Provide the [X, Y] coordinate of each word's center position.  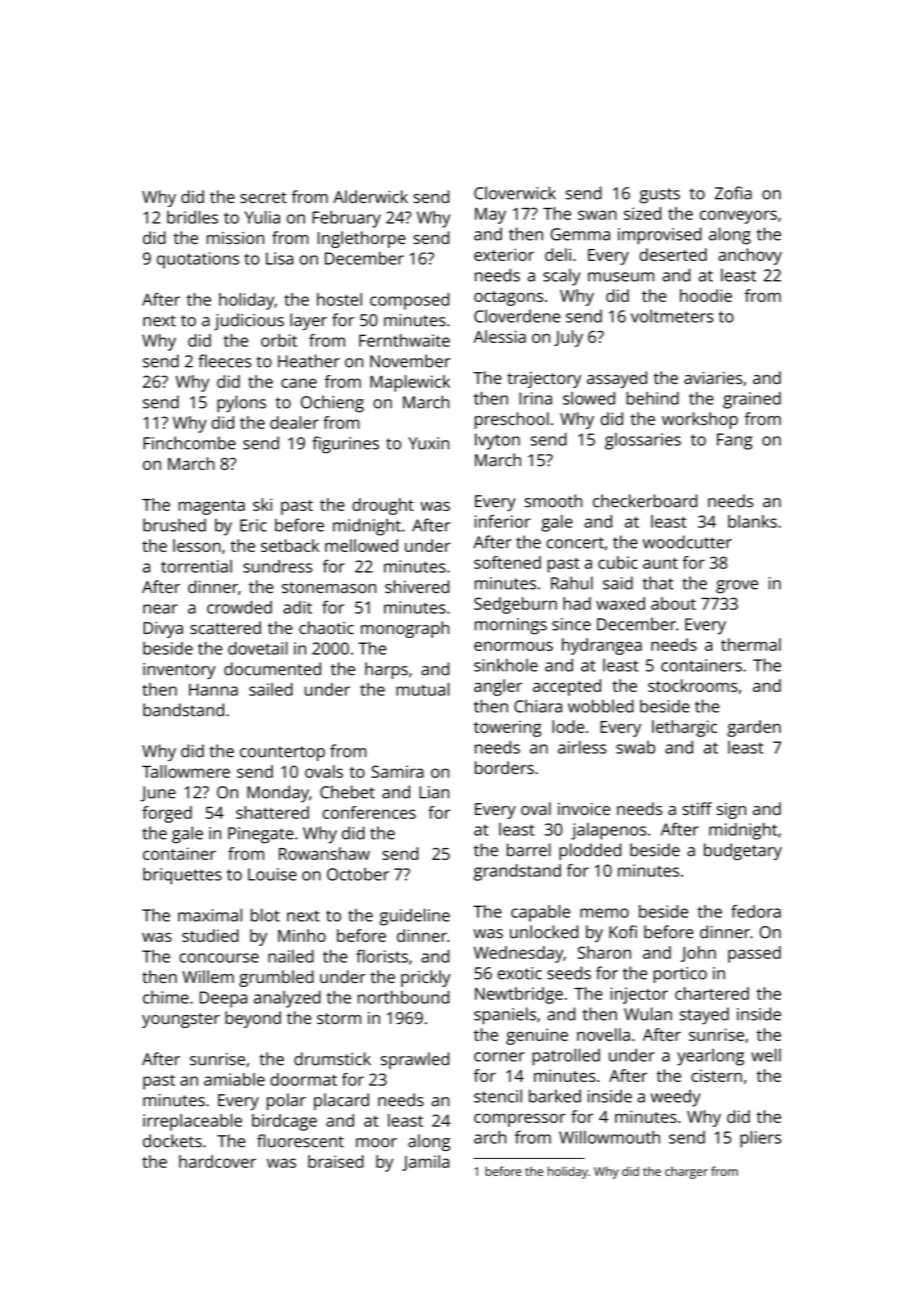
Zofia [733, 193]
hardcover [217, 1161]
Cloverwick [515, 193]
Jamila [425, 1163]
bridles [192, 217]
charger [686, 1173]
